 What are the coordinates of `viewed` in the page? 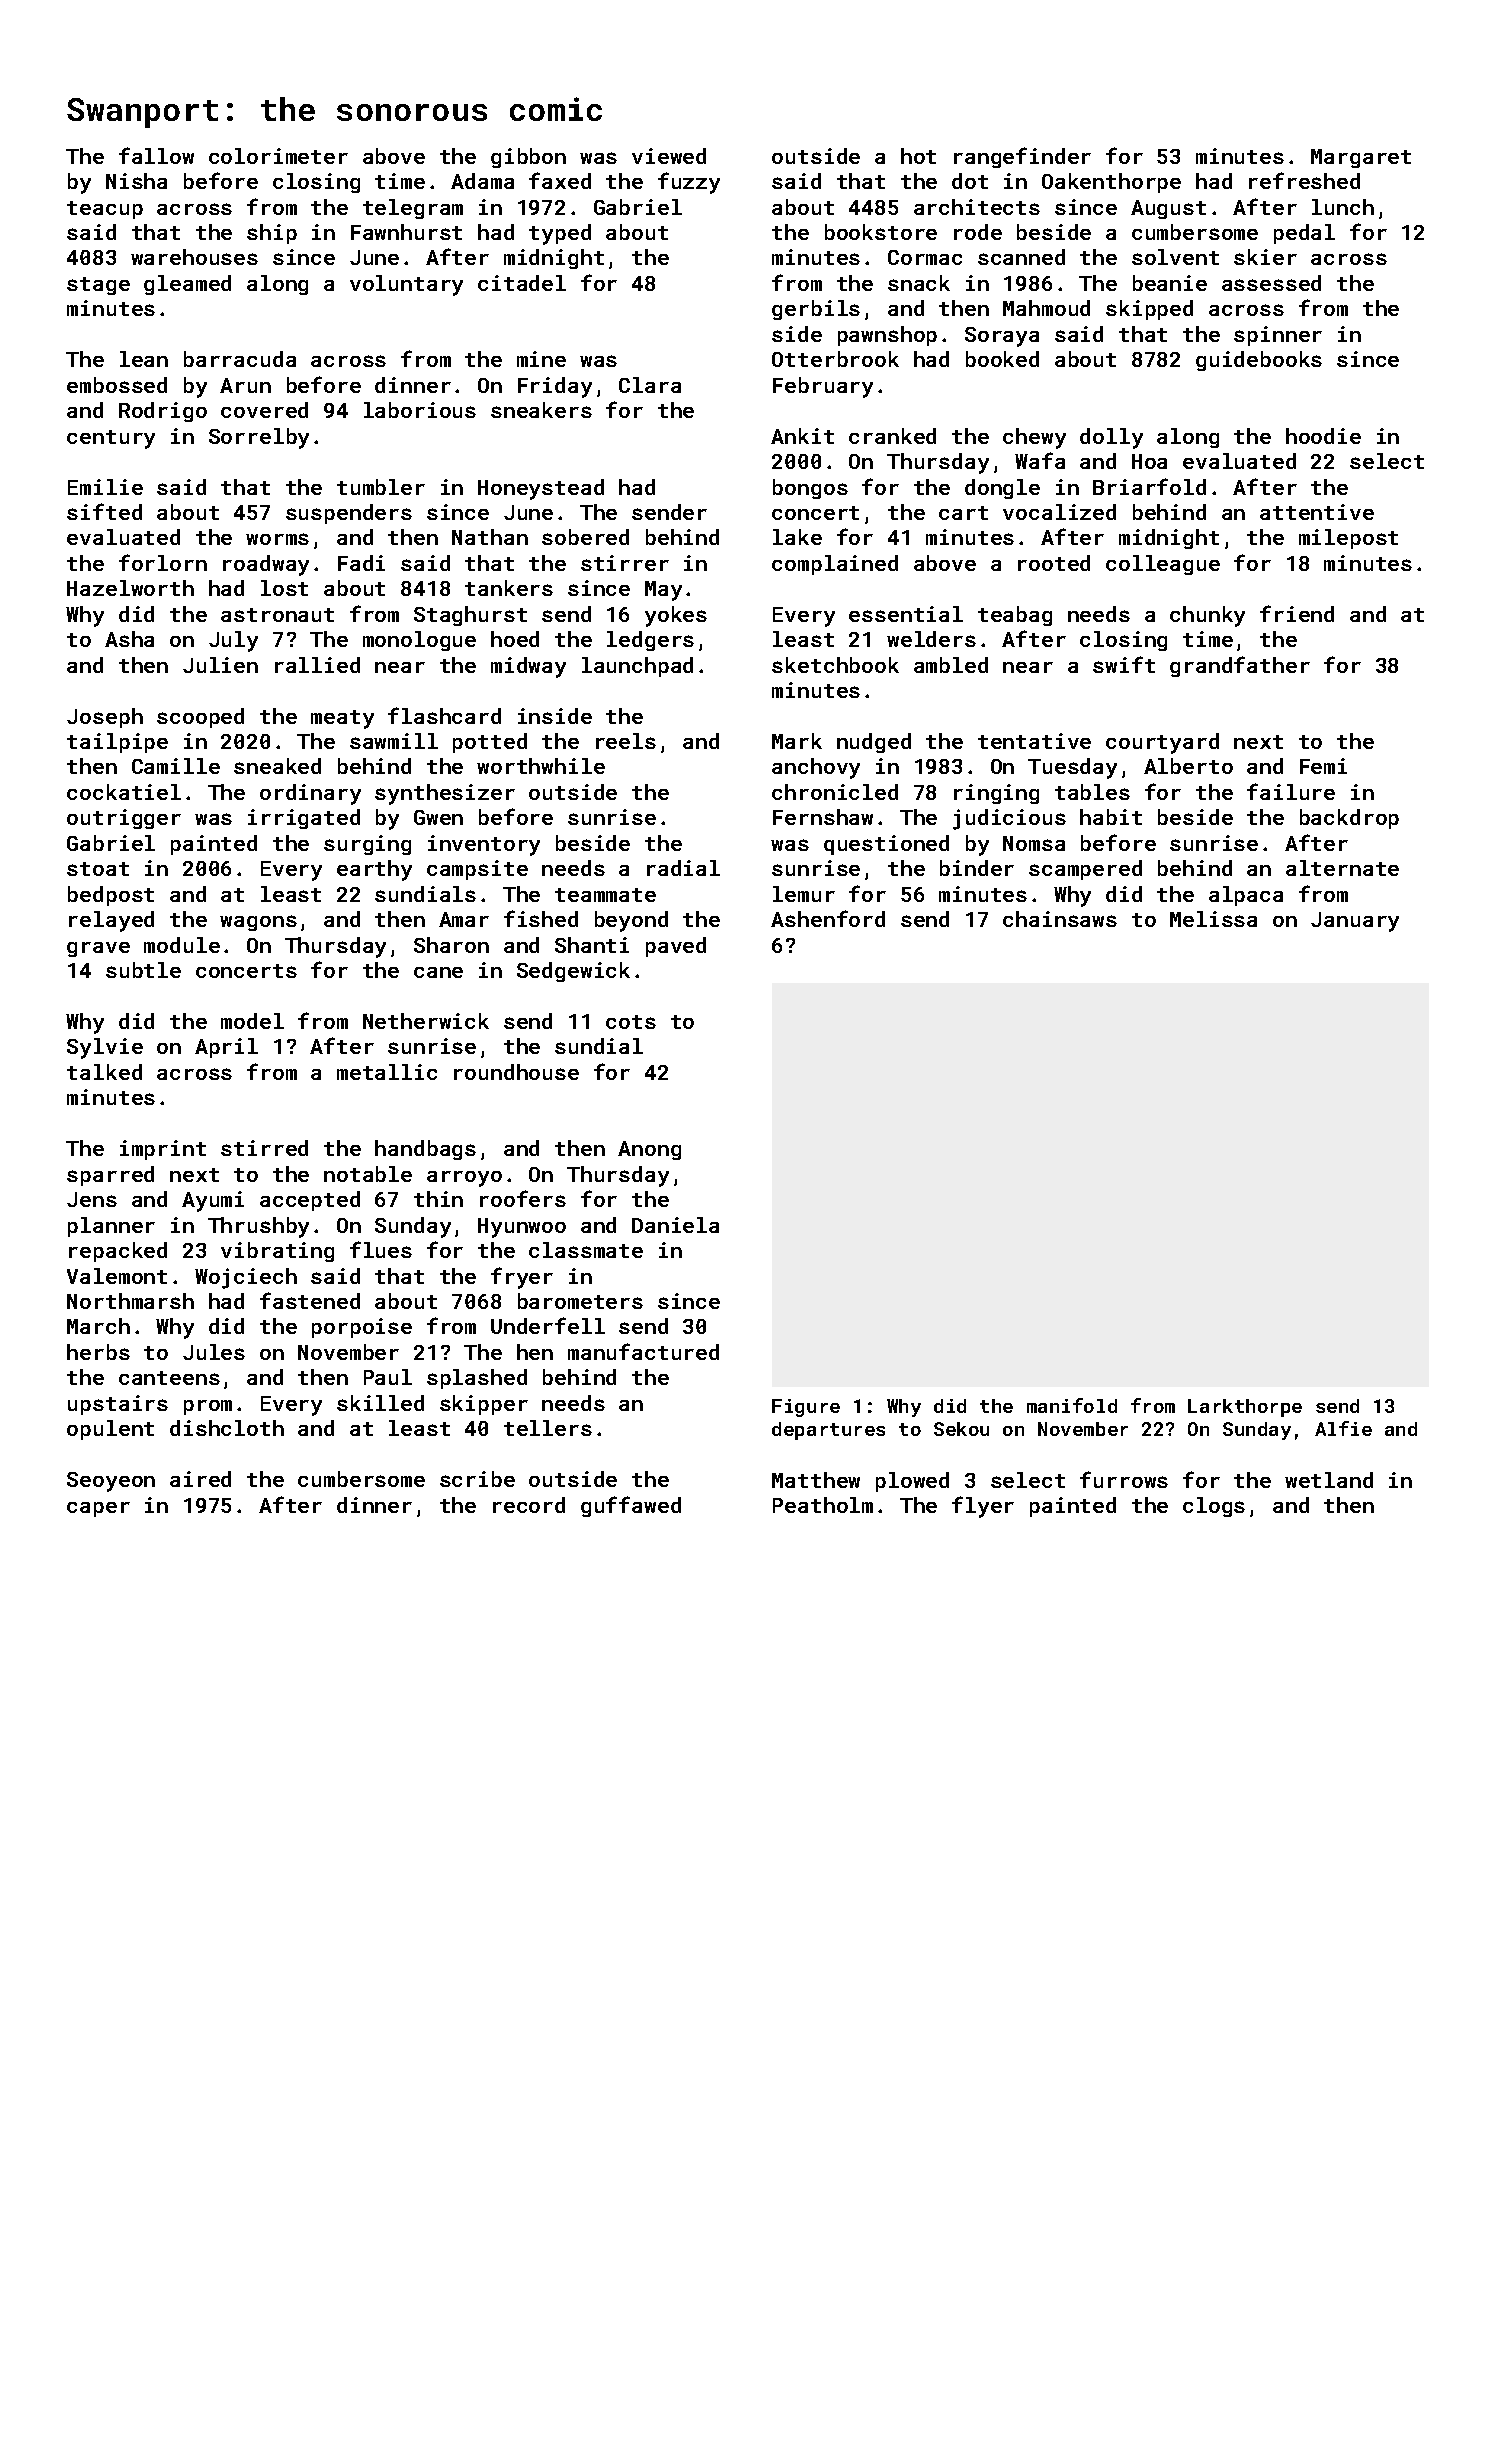 It's located at (669, 156).
